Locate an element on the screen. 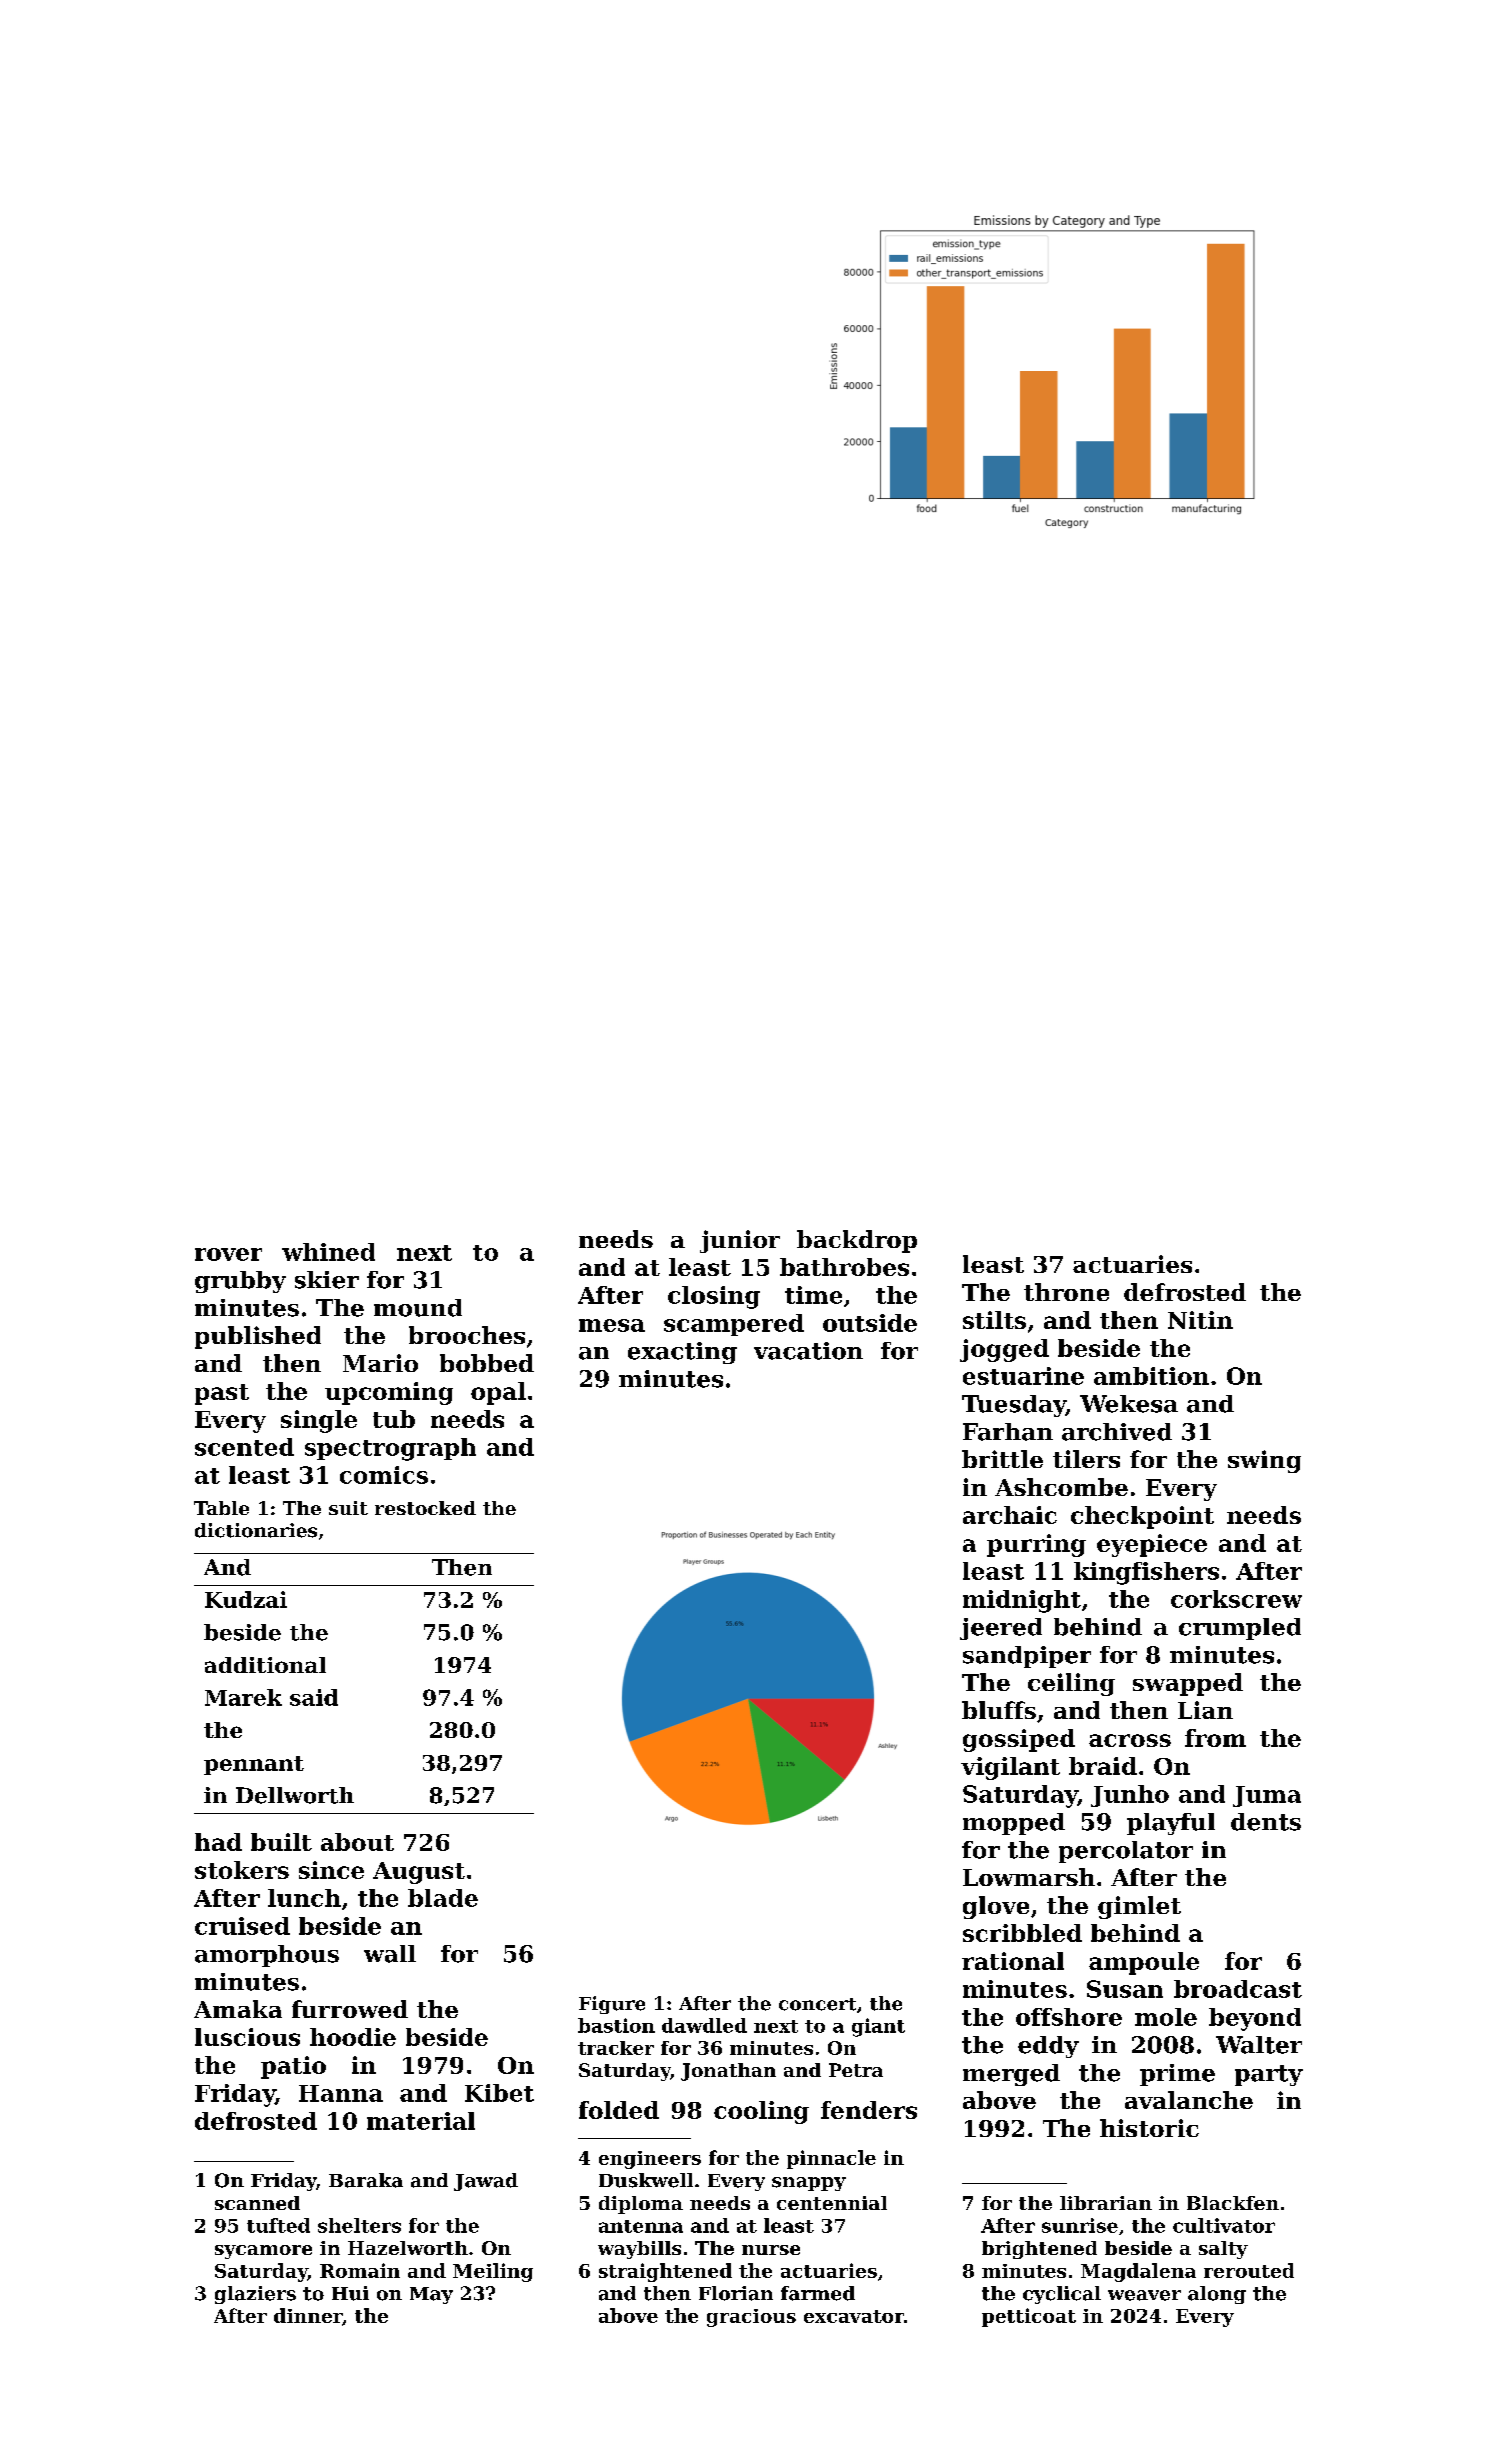 The width and height of the screenshot is (1496, 2464). brightened is located at coordinates (1039, 2250).
